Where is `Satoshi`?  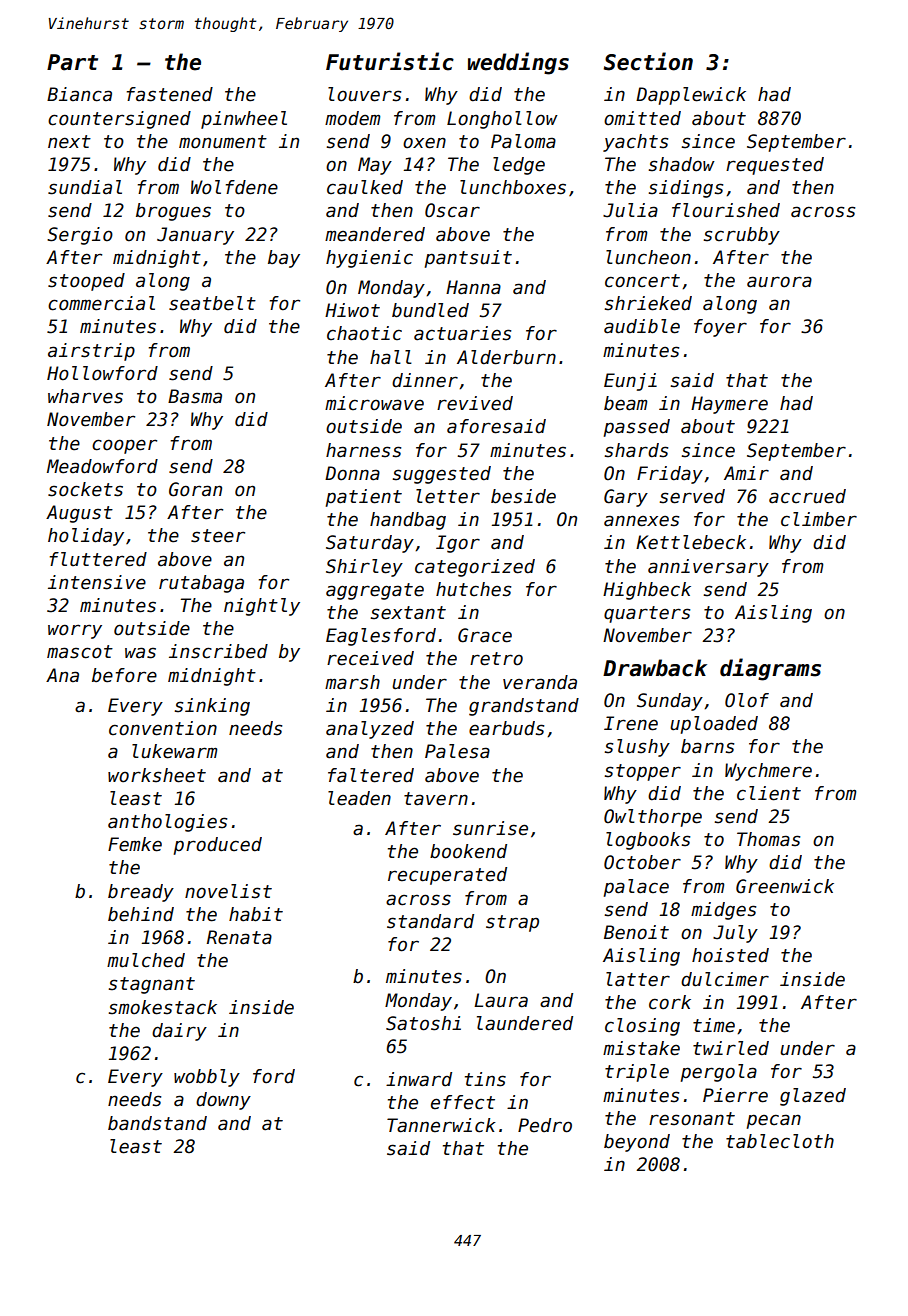 Satoshi is located at coordinates (423, 1023).
